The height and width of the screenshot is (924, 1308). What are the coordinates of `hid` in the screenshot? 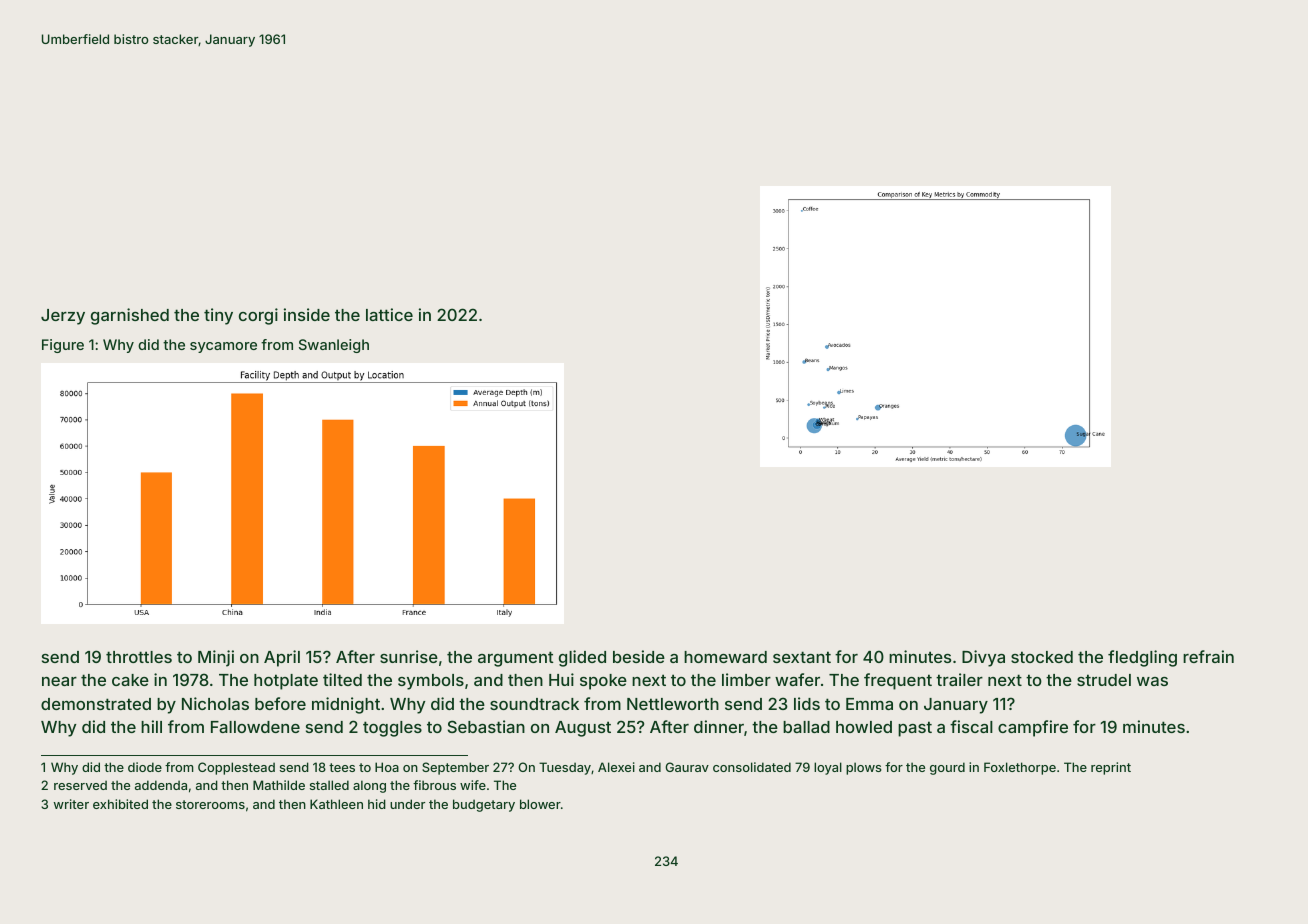 It's located at (377, 804).
